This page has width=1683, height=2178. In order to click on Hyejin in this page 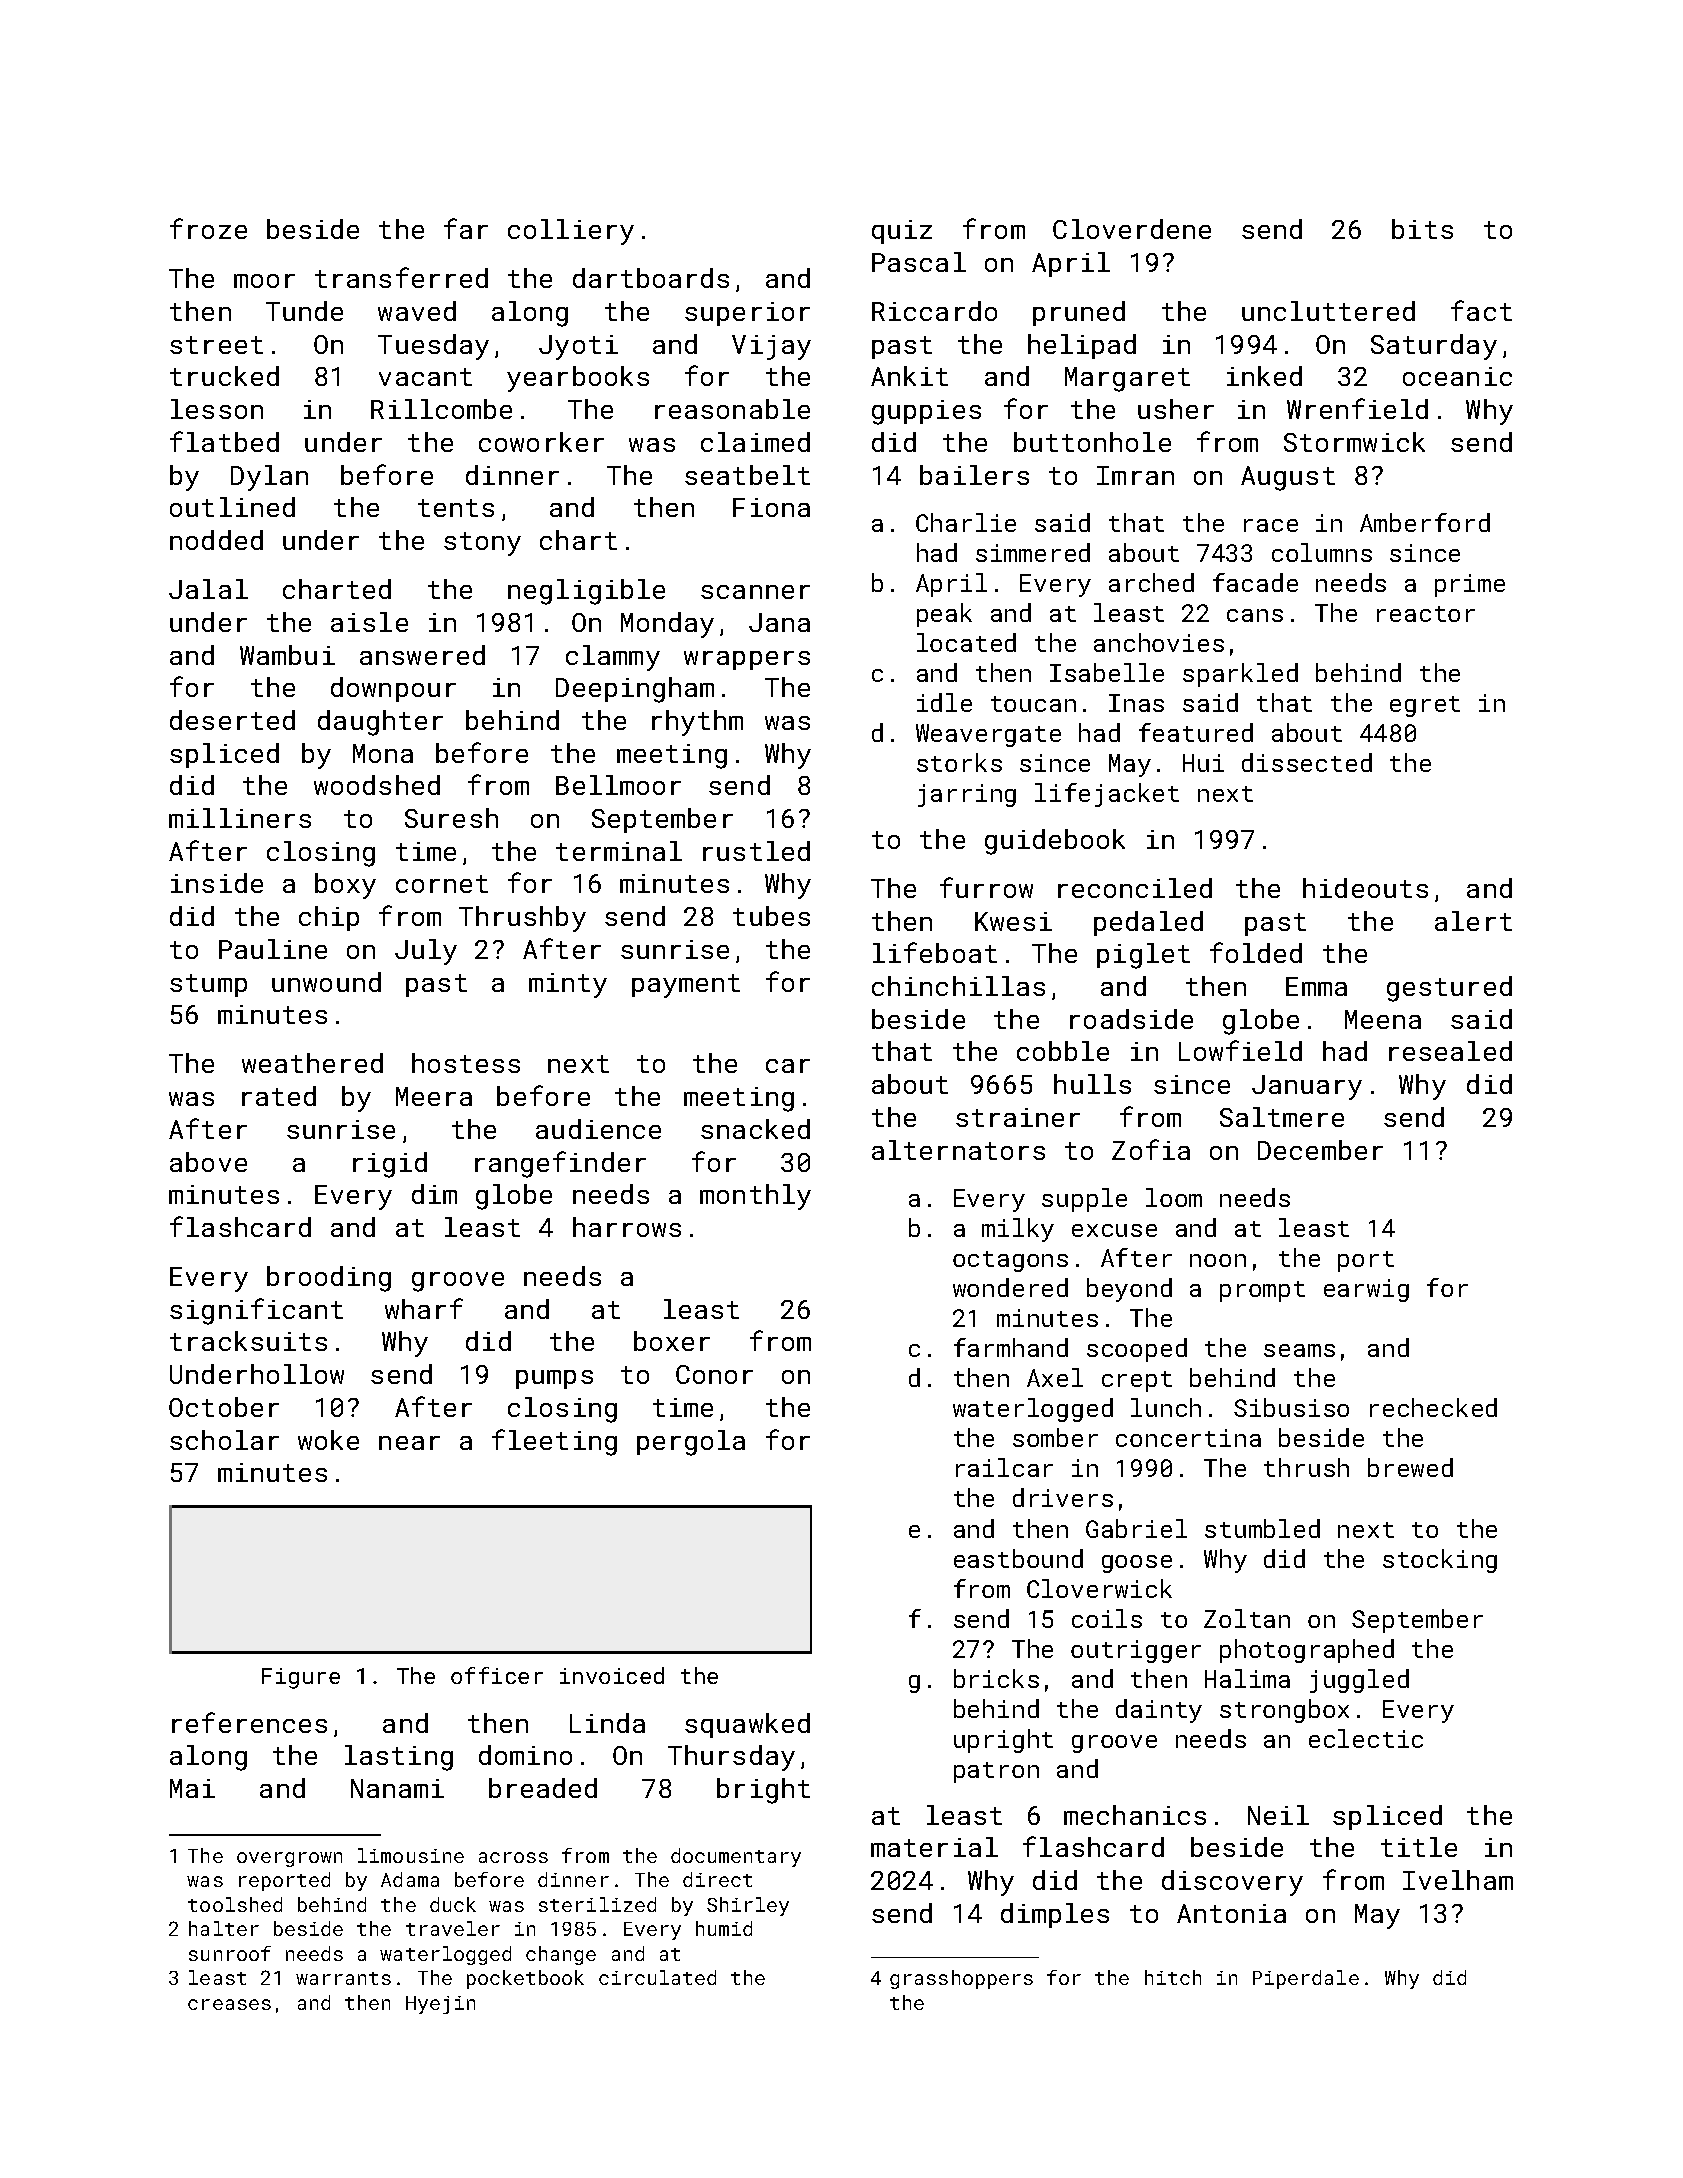, I will do `click(440, 2005)`.
